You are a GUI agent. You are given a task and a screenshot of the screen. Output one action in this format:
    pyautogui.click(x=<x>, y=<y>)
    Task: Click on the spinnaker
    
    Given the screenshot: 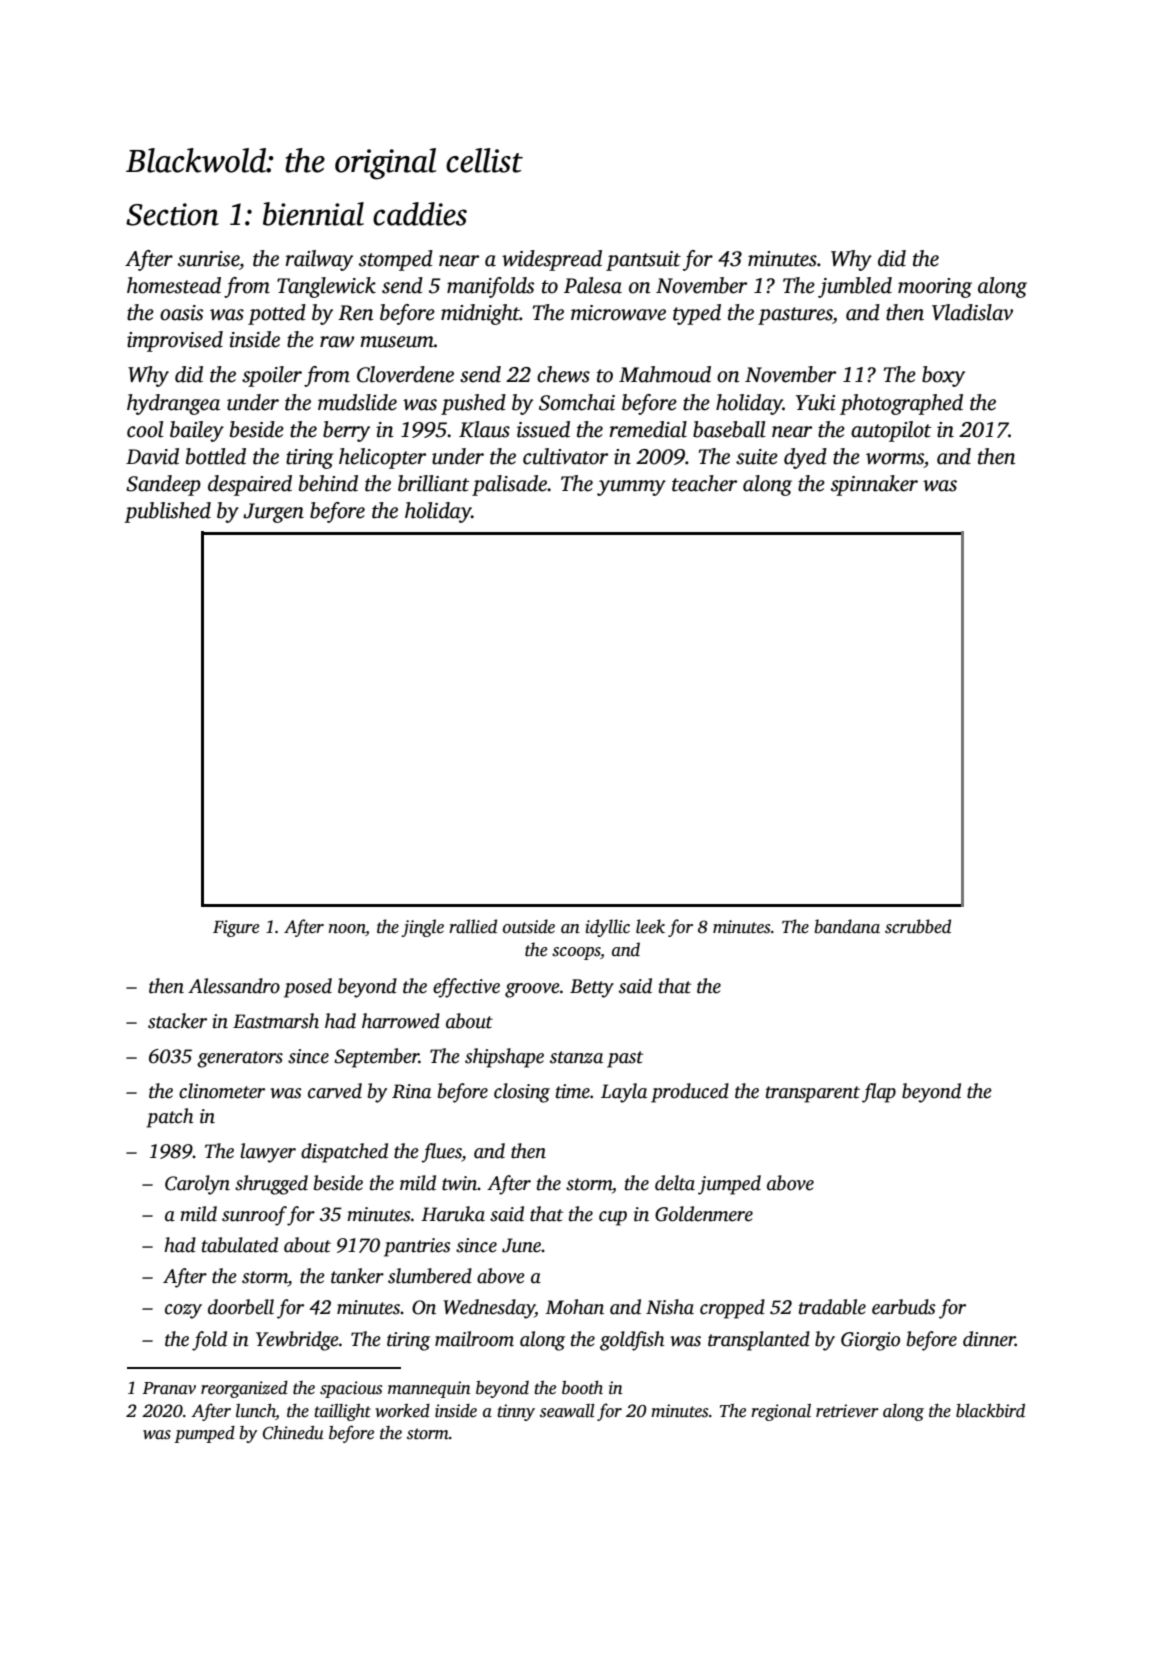 What is the action you would take?
    pyautogui.click(x=874, y=485)
